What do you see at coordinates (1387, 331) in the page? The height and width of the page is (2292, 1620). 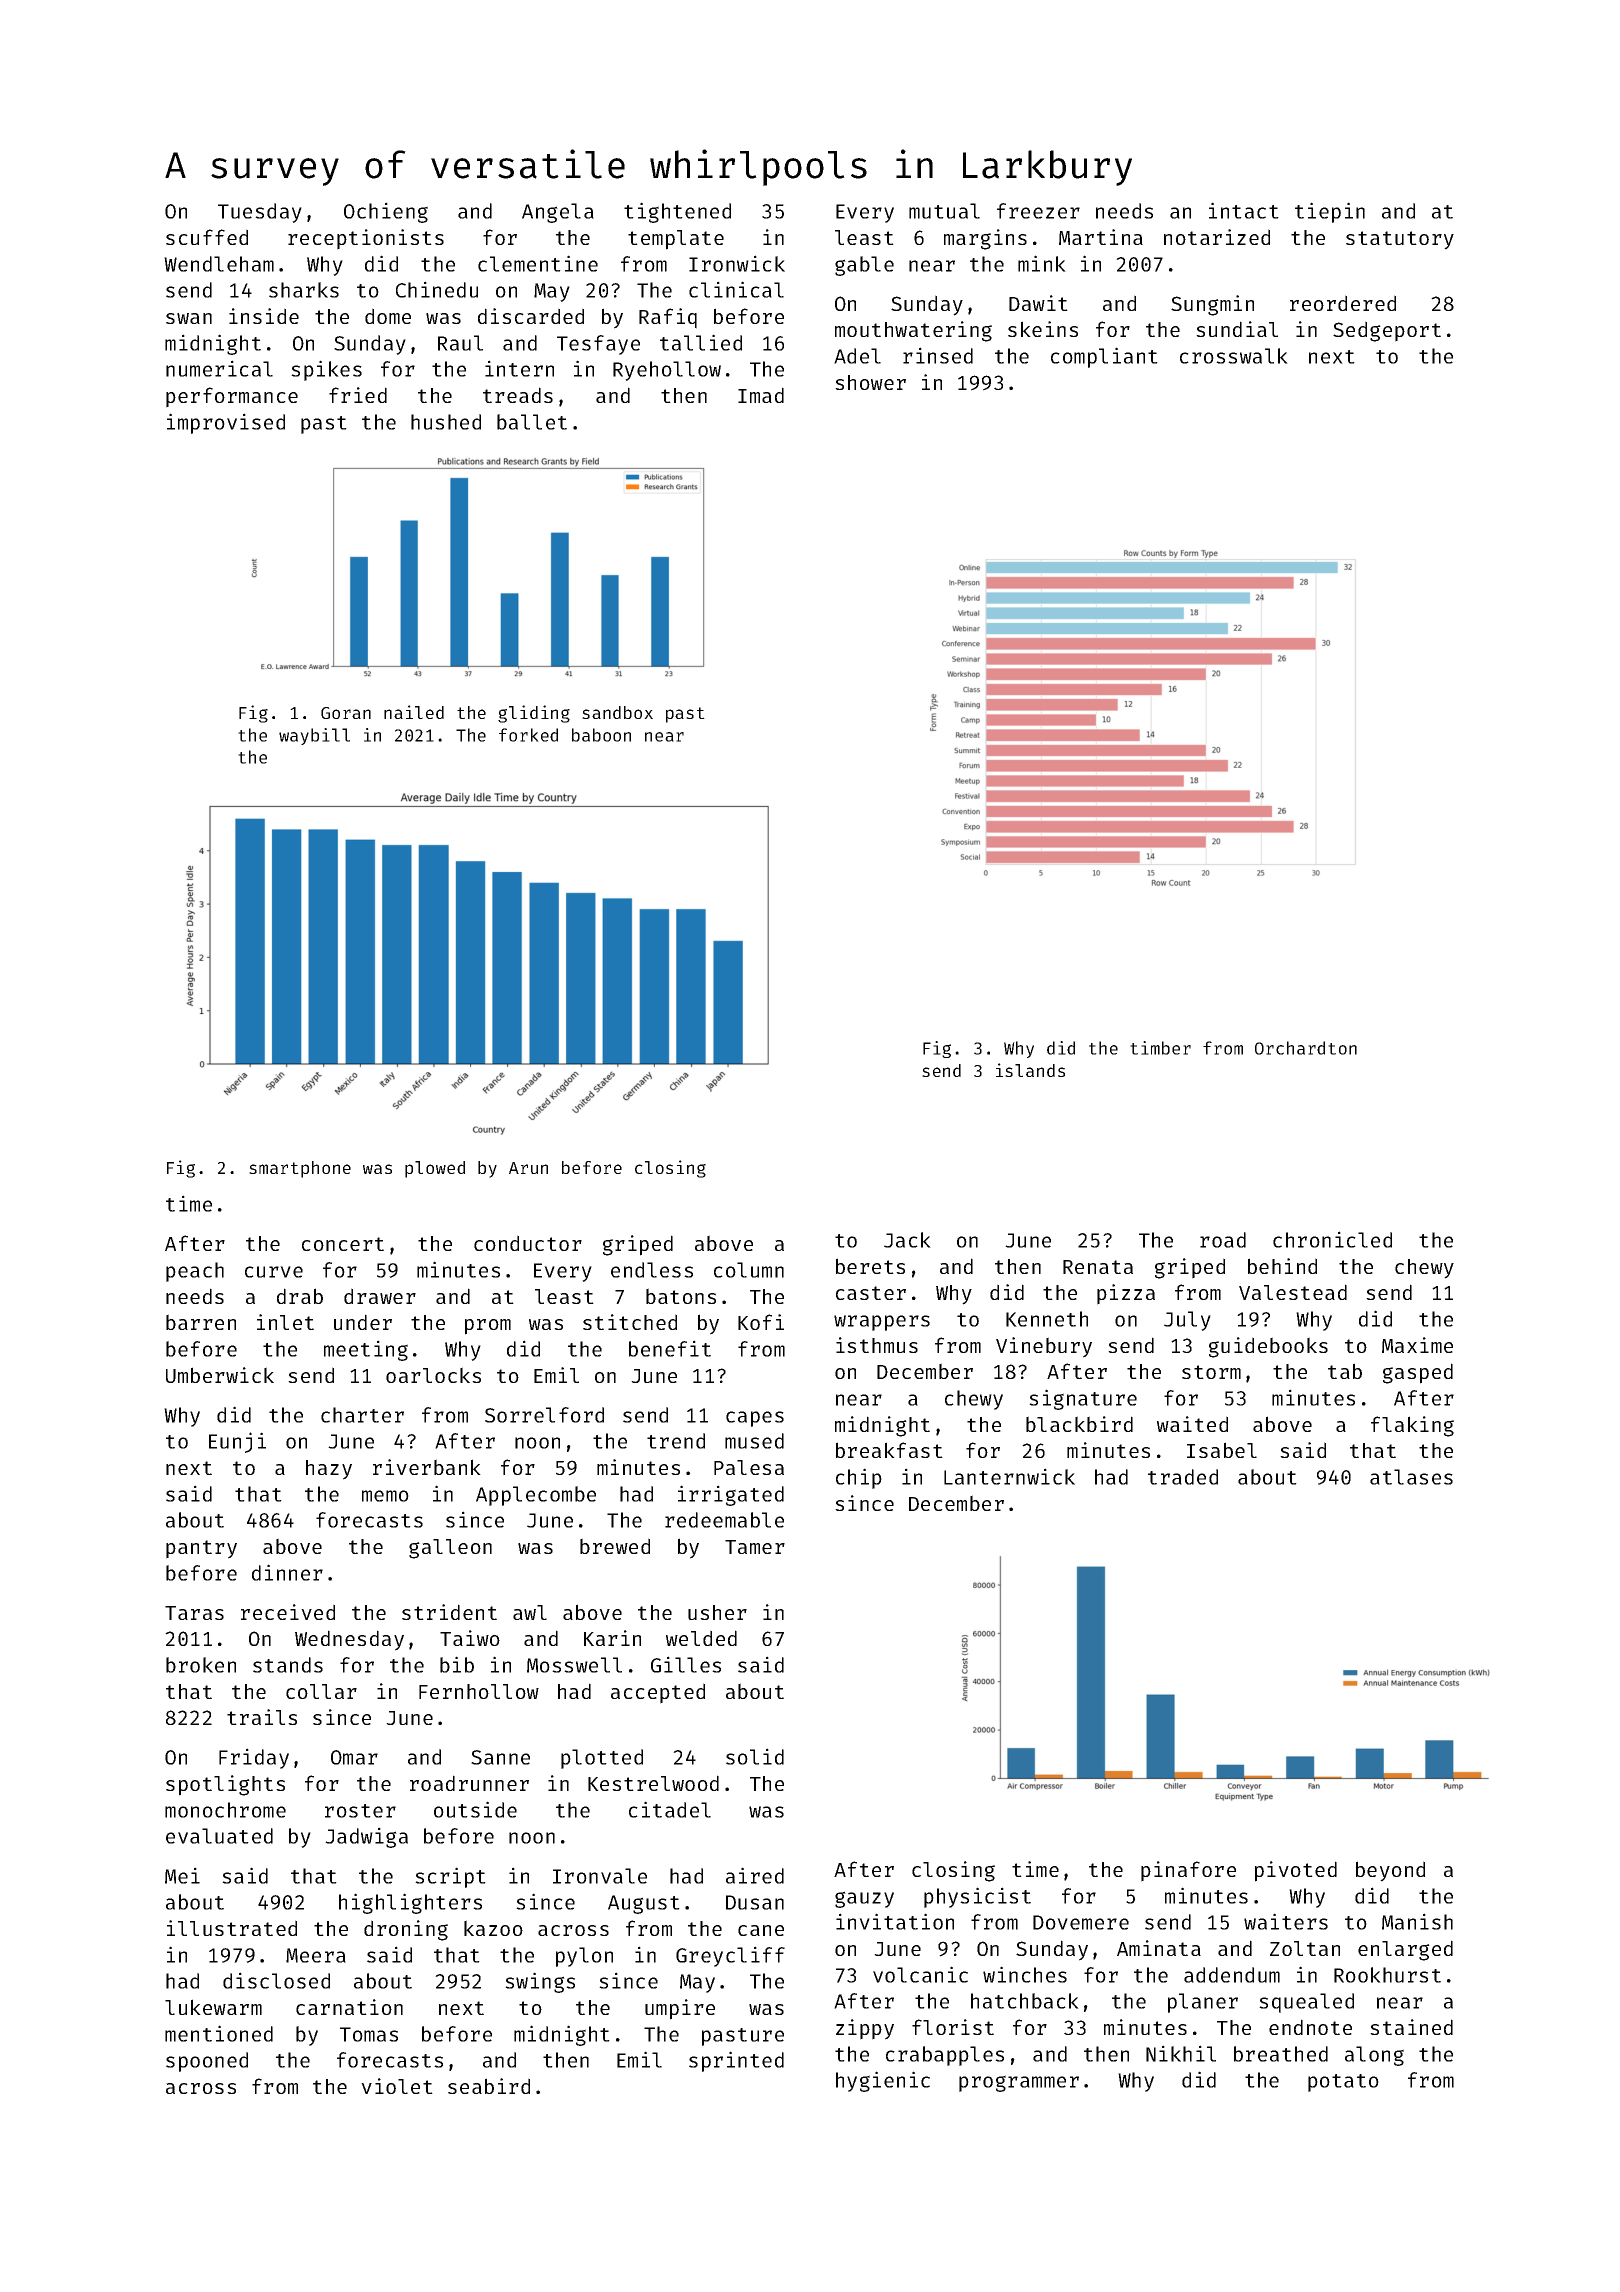 I see `Sedgeport` at bounding box center [1387, 331].
